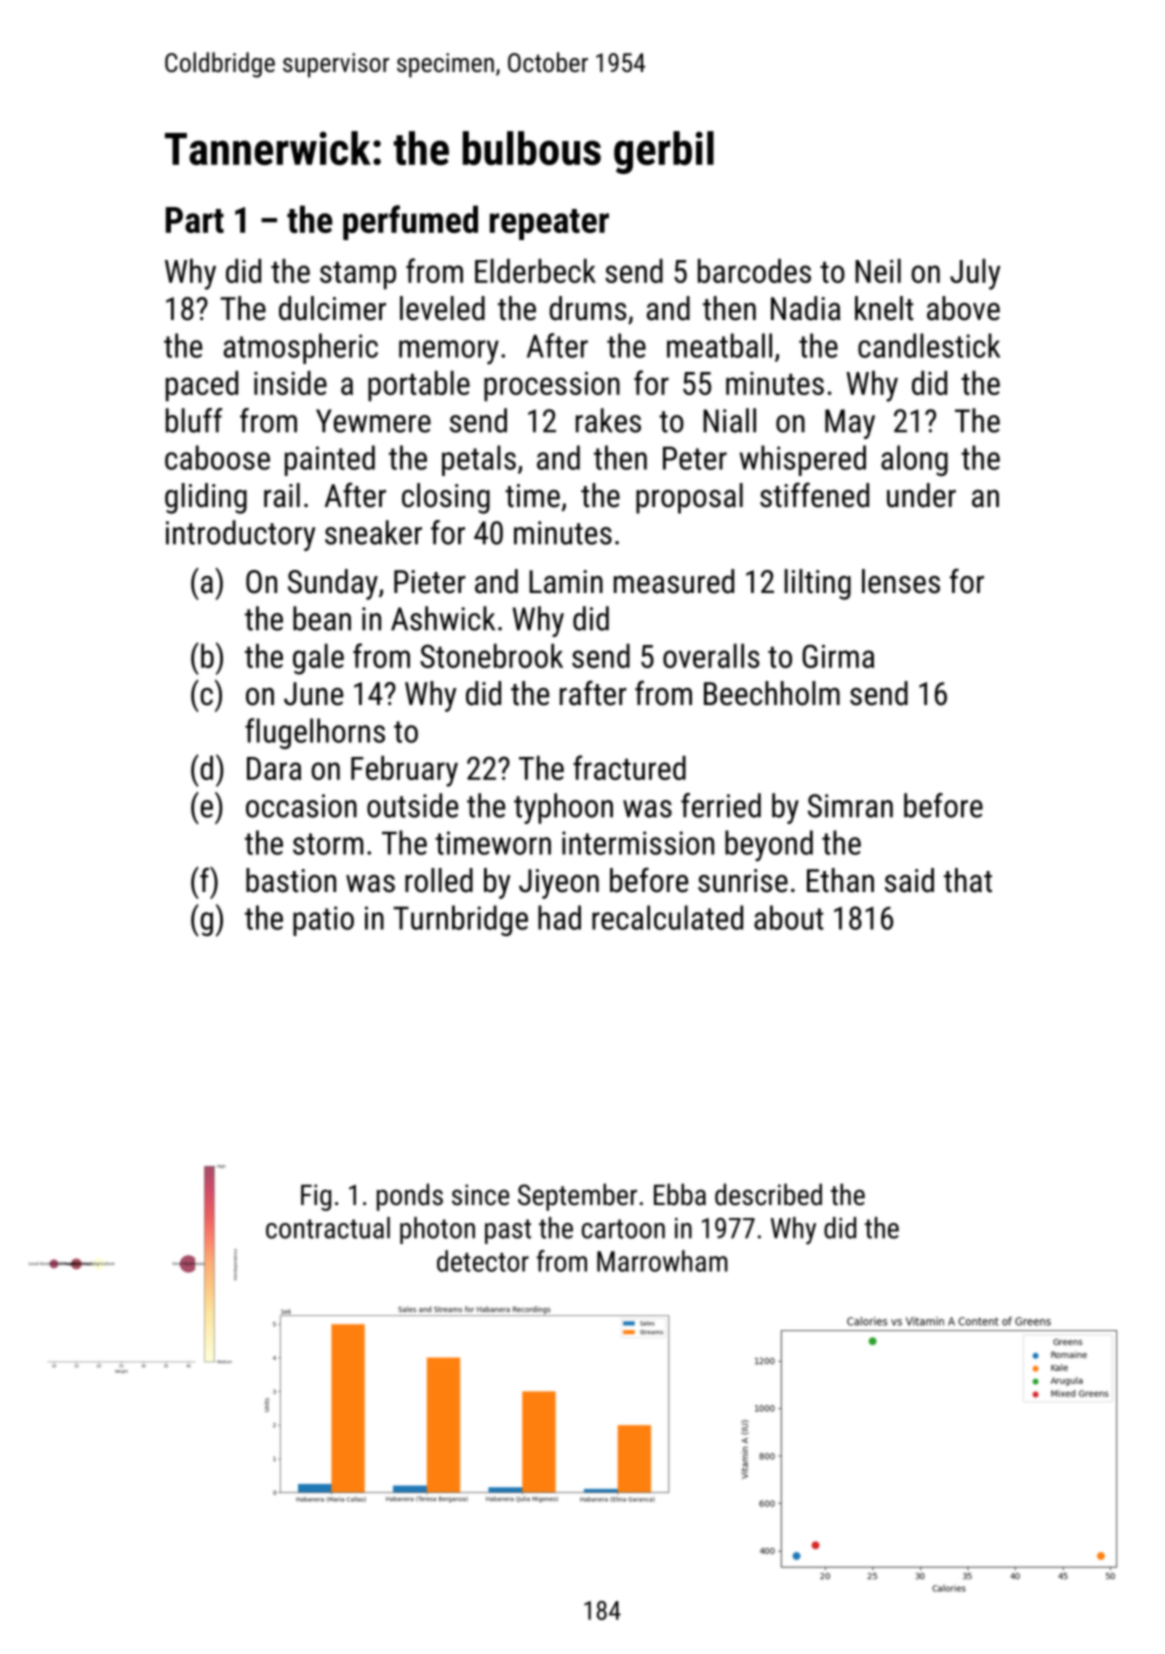 The height and width of the screenshot is (1654, 1165). What do you see at coordinates (850, 806) in the screenshot?
I see `Simran` at bounding box center [850, 806].
